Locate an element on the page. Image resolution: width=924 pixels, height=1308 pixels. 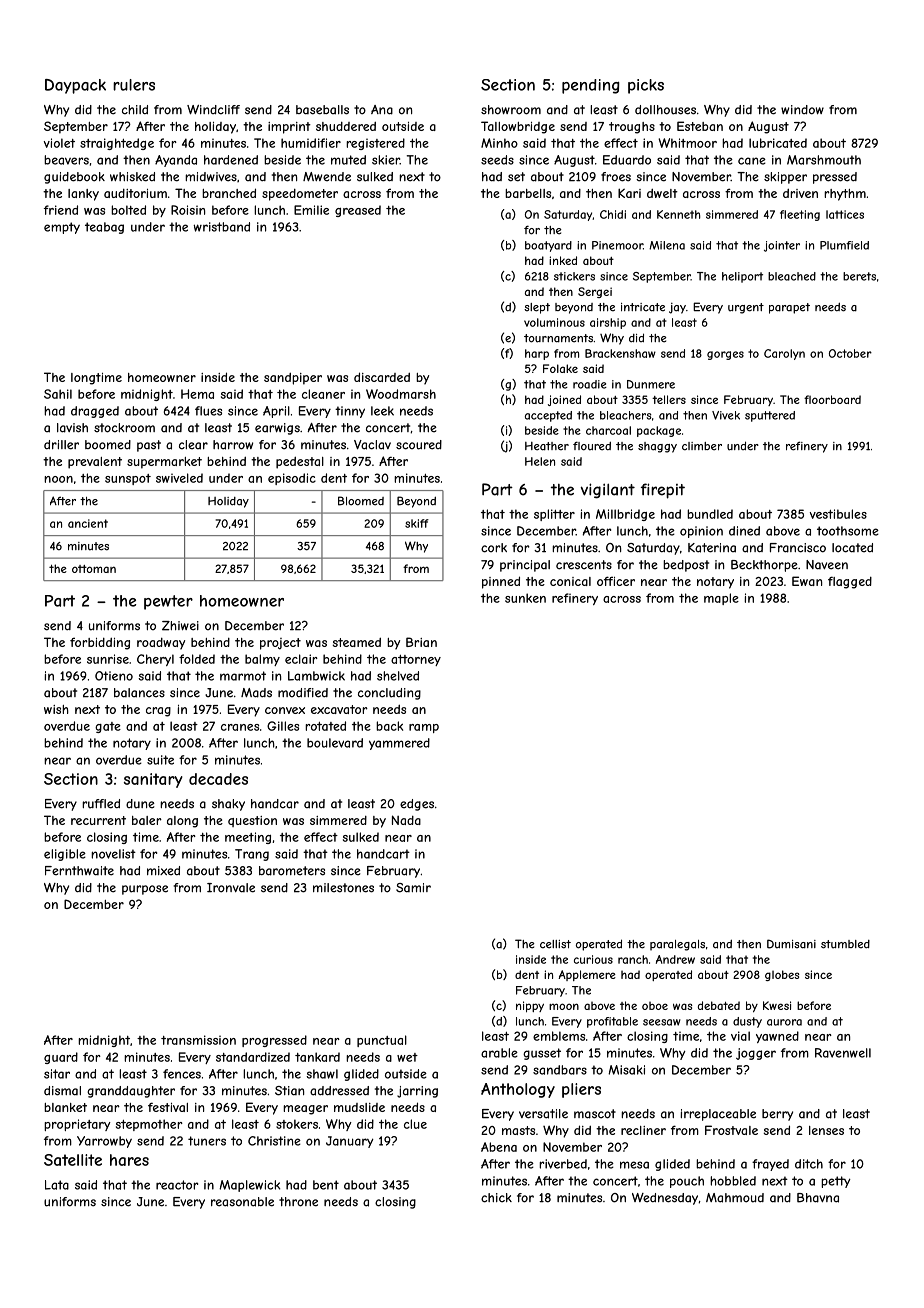
ramp is located at coordinates (424, 728).
